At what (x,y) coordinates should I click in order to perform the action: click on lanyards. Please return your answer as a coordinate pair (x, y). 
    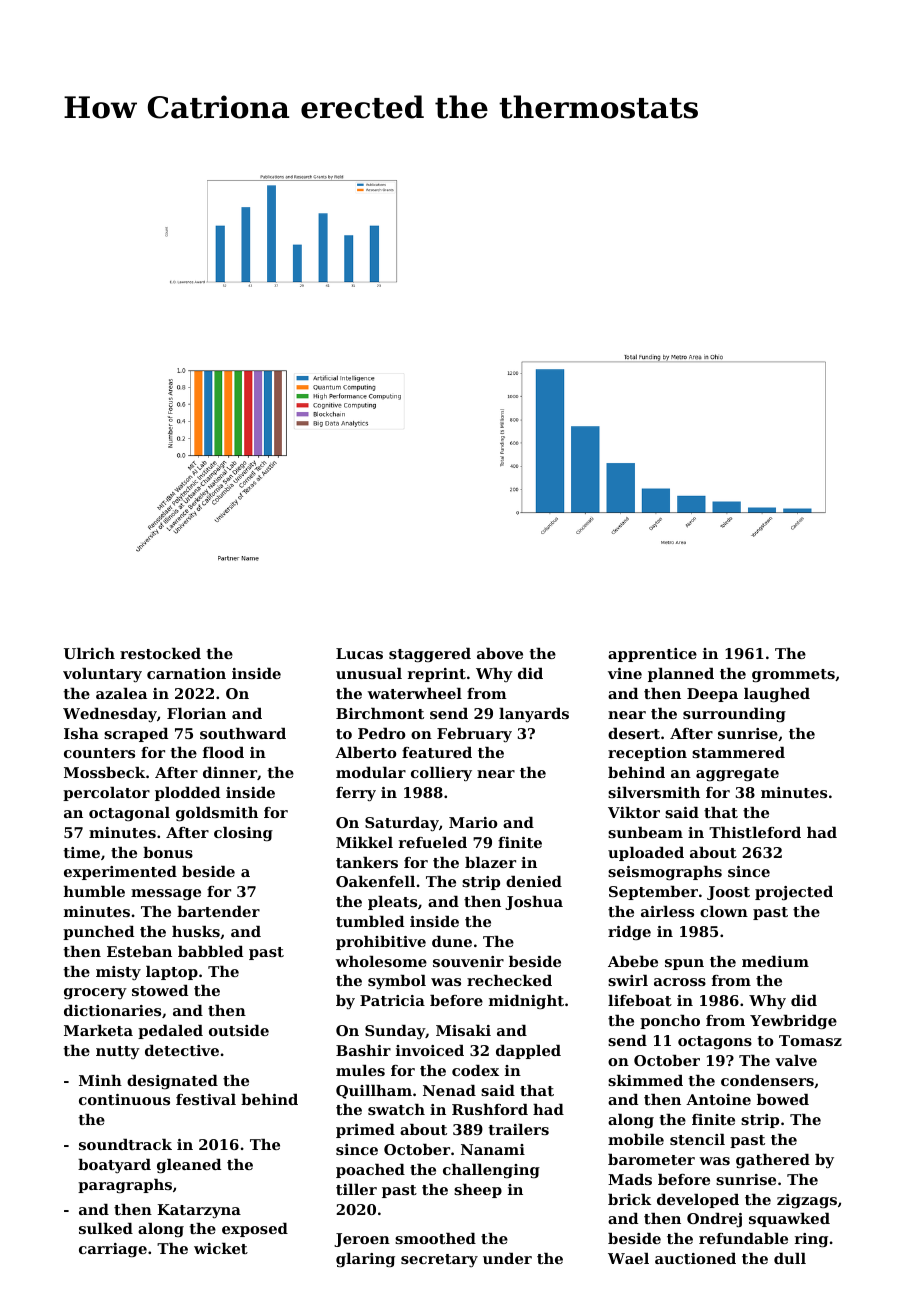
    Looking at the image, I should click on (534, 715).
